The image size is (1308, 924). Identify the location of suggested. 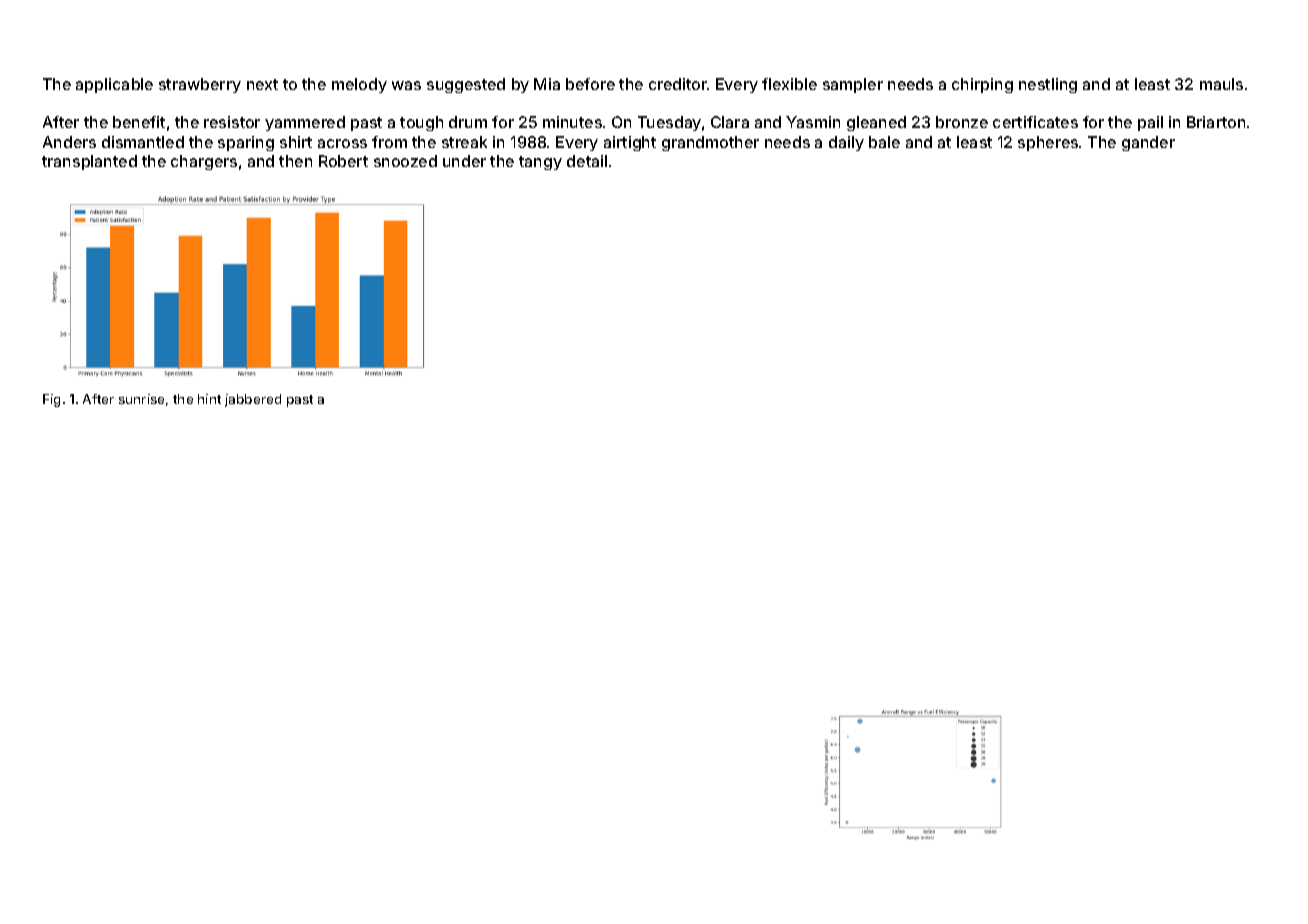
(466, 85).
